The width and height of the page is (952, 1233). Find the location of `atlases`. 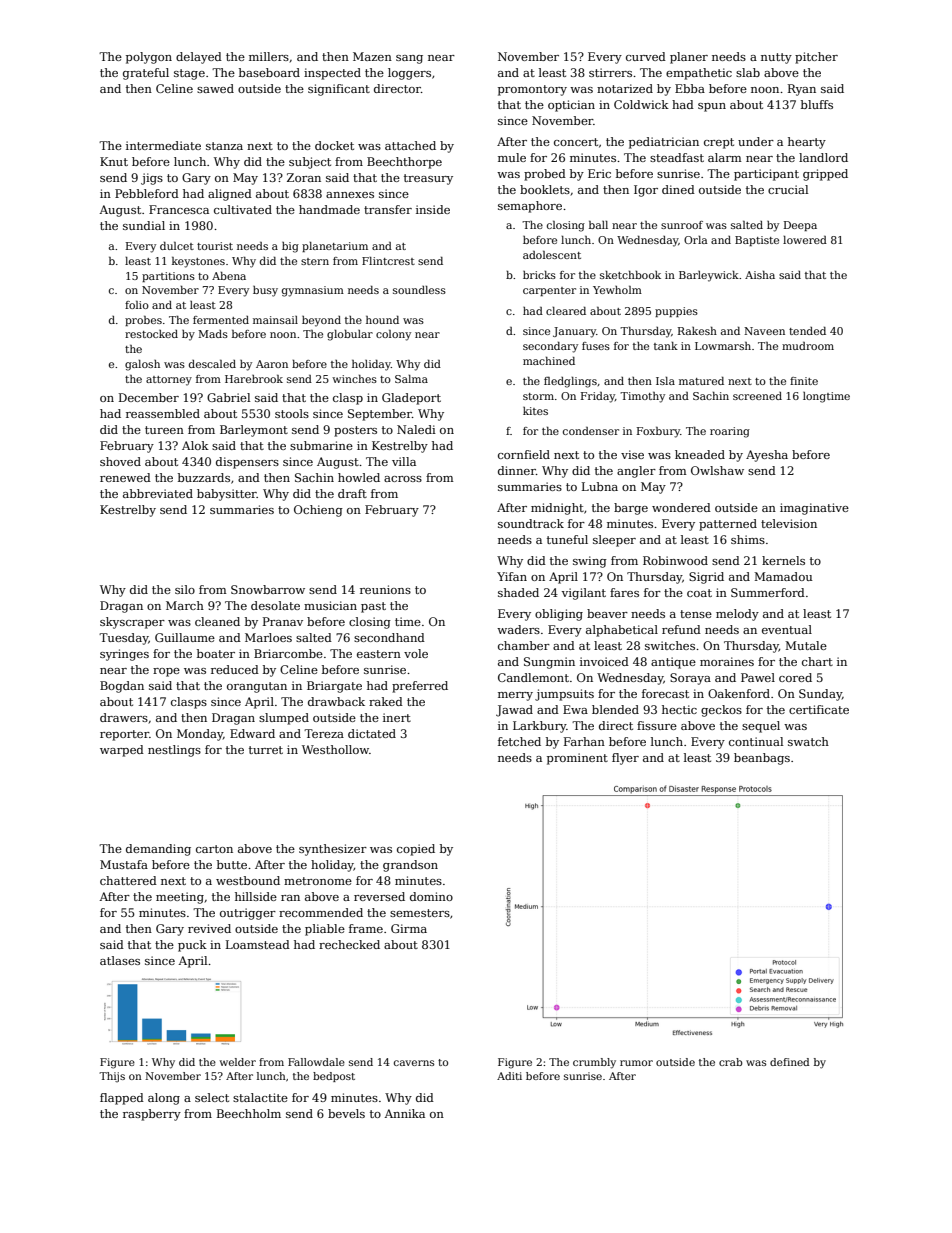

atlases is located at coordinates (120, 960).
